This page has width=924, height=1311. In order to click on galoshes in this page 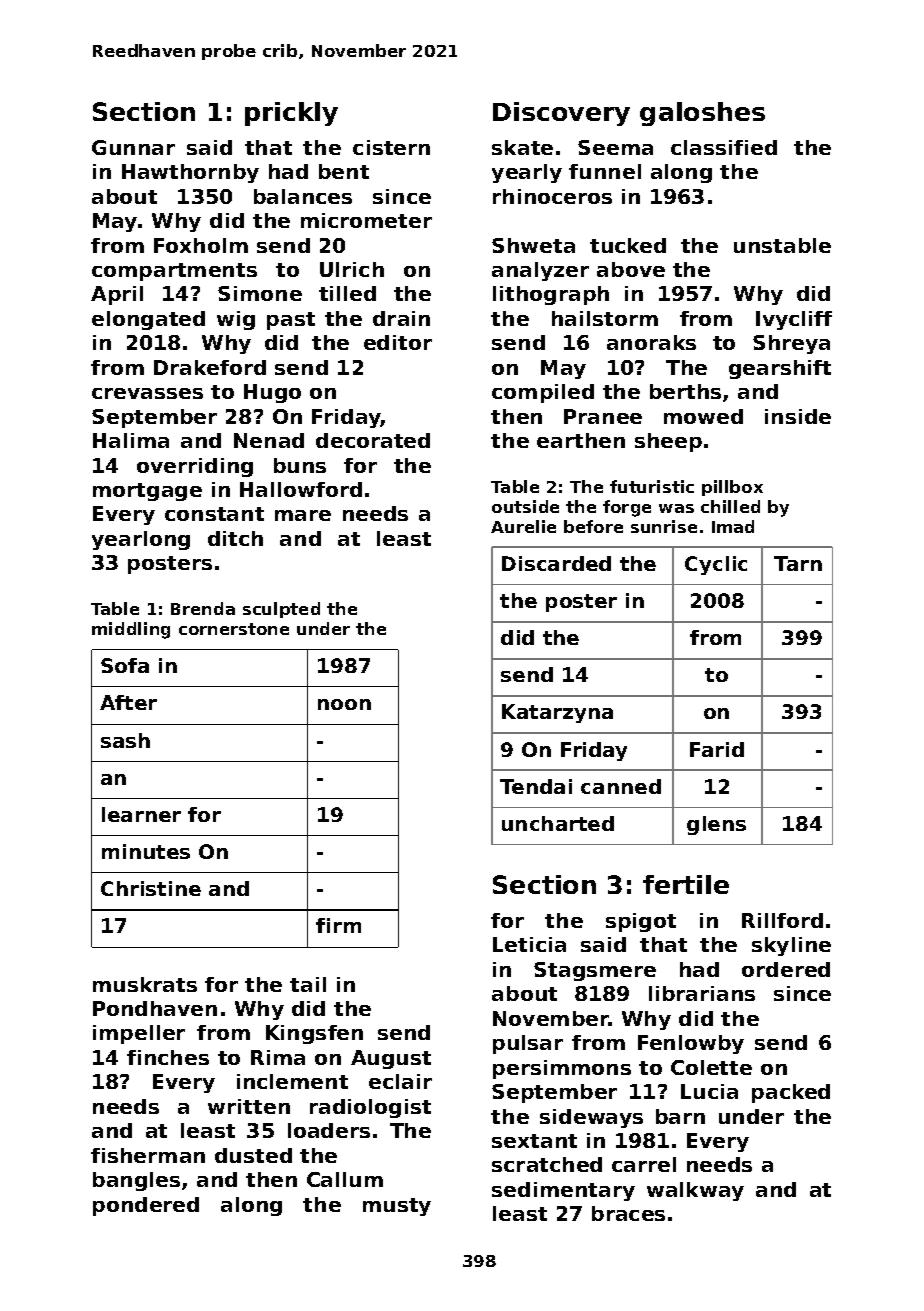, I will do `click(702, 114)`.
